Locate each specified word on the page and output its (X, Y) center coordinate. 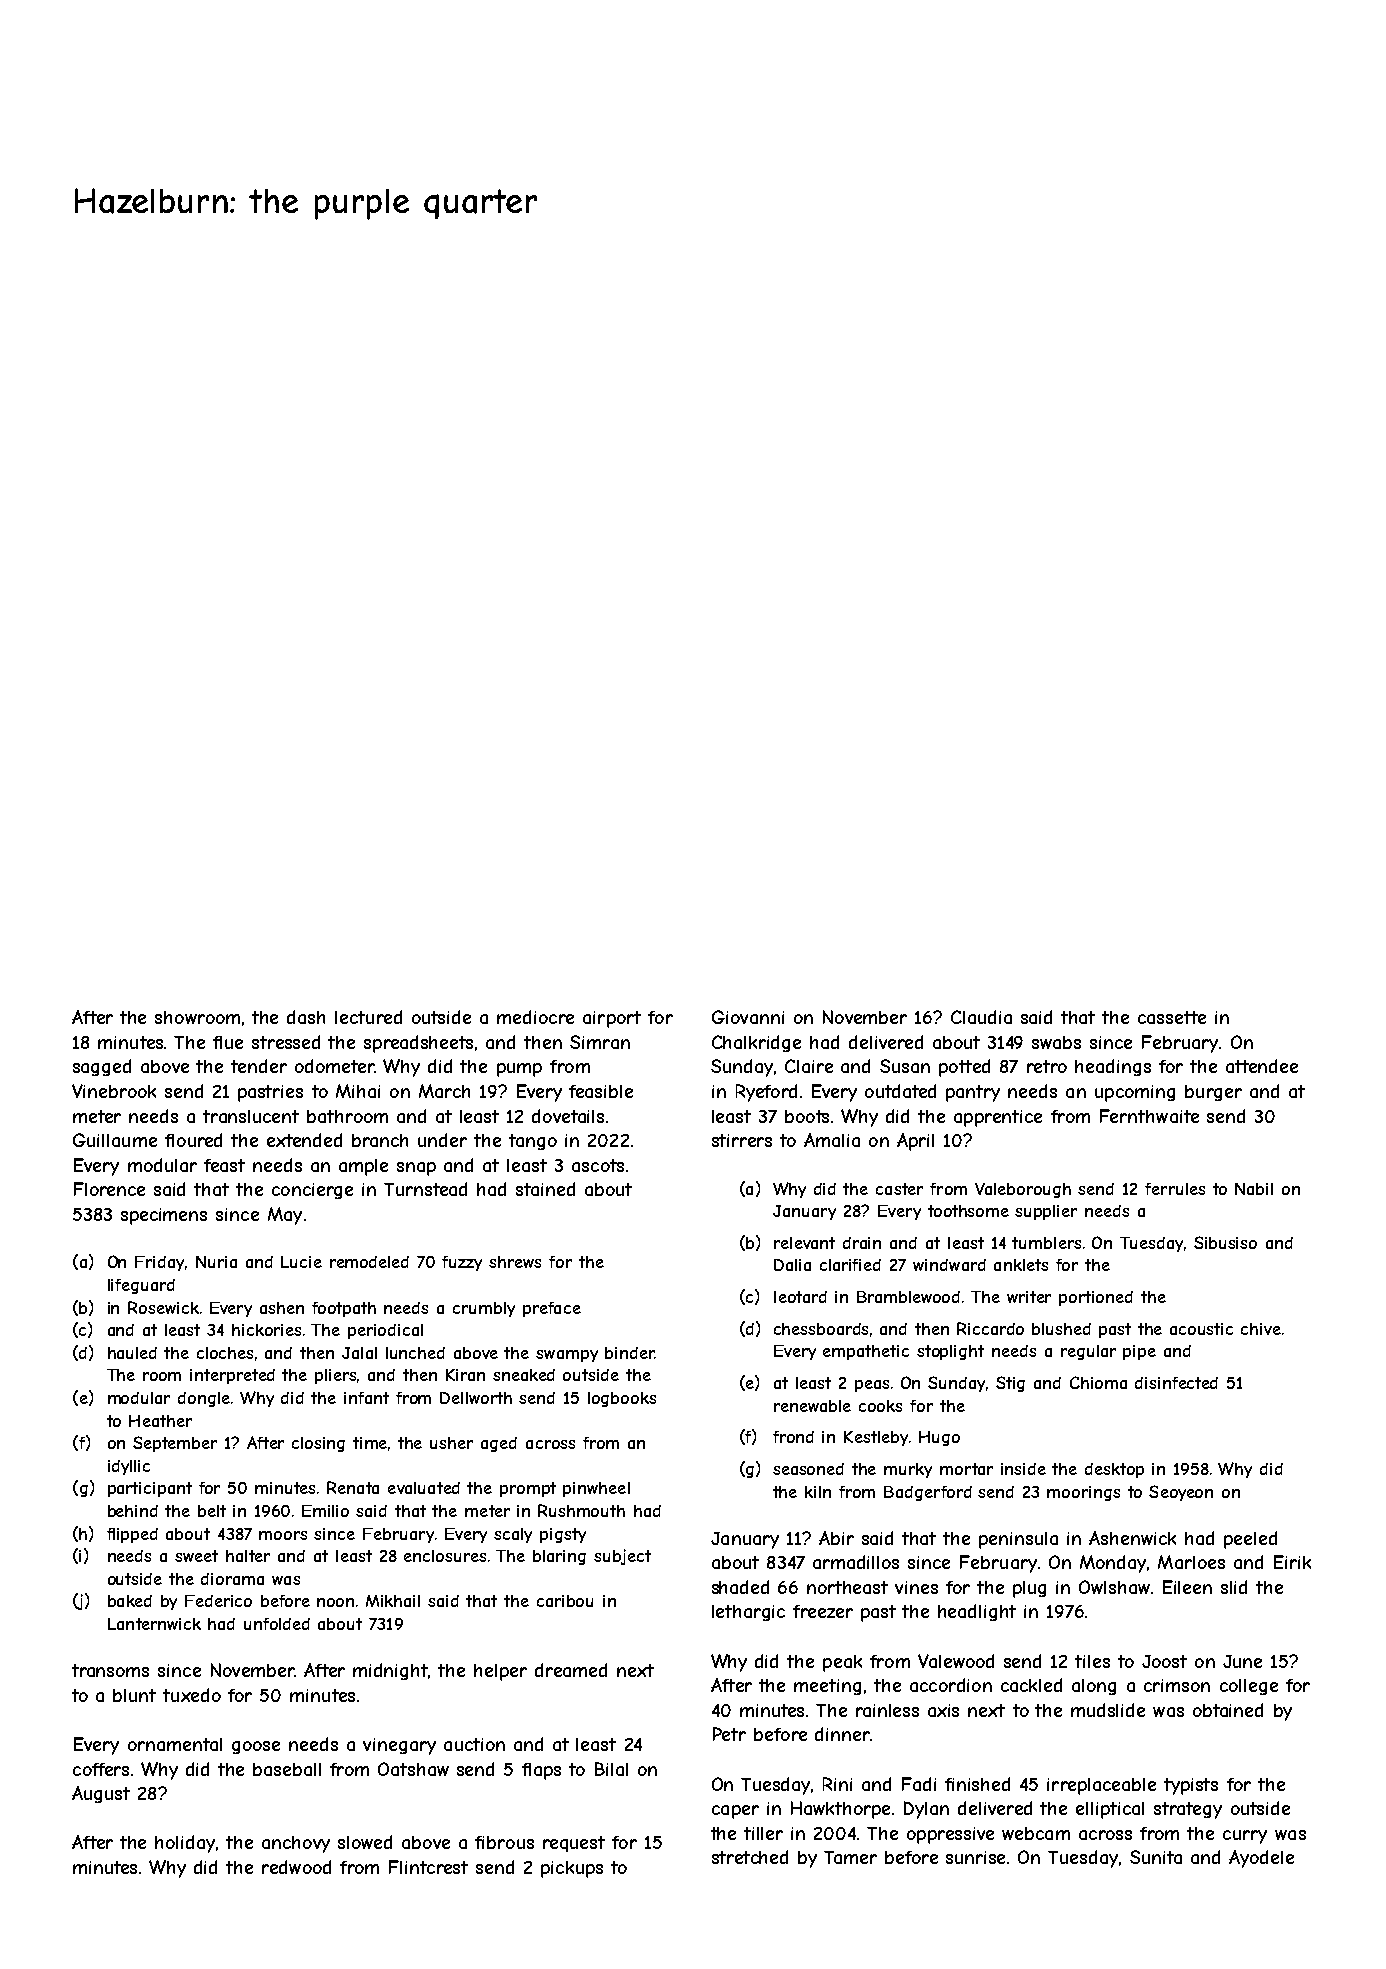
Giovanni (748, 1017)
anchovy (296, 1844)
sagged (102, 1067)
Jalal (359, 1353)
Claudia (981, 1017)
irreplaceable (1101, 1786)
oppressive (950, 1835)
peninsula (1018, 1540)
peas (872, 1386)
